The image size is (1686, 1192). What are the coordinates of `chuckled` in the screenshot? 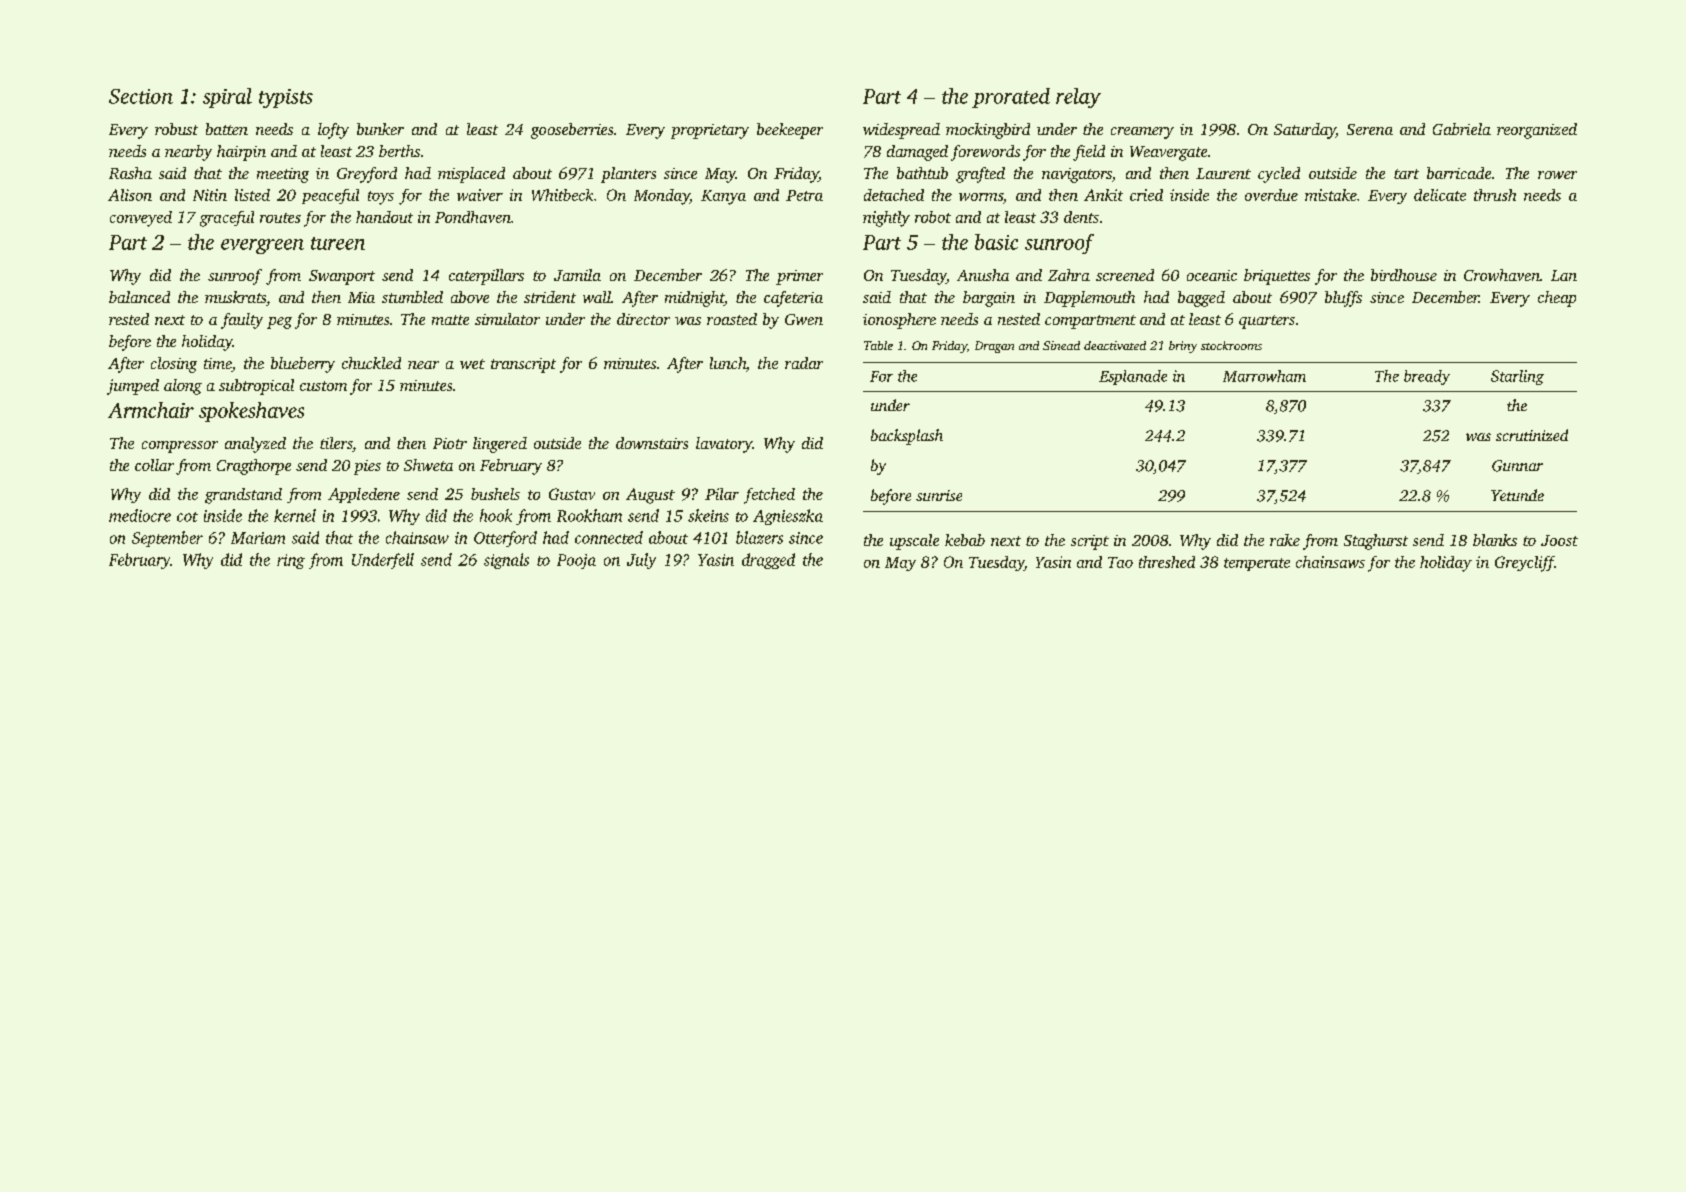 It's located at (371, 363).
